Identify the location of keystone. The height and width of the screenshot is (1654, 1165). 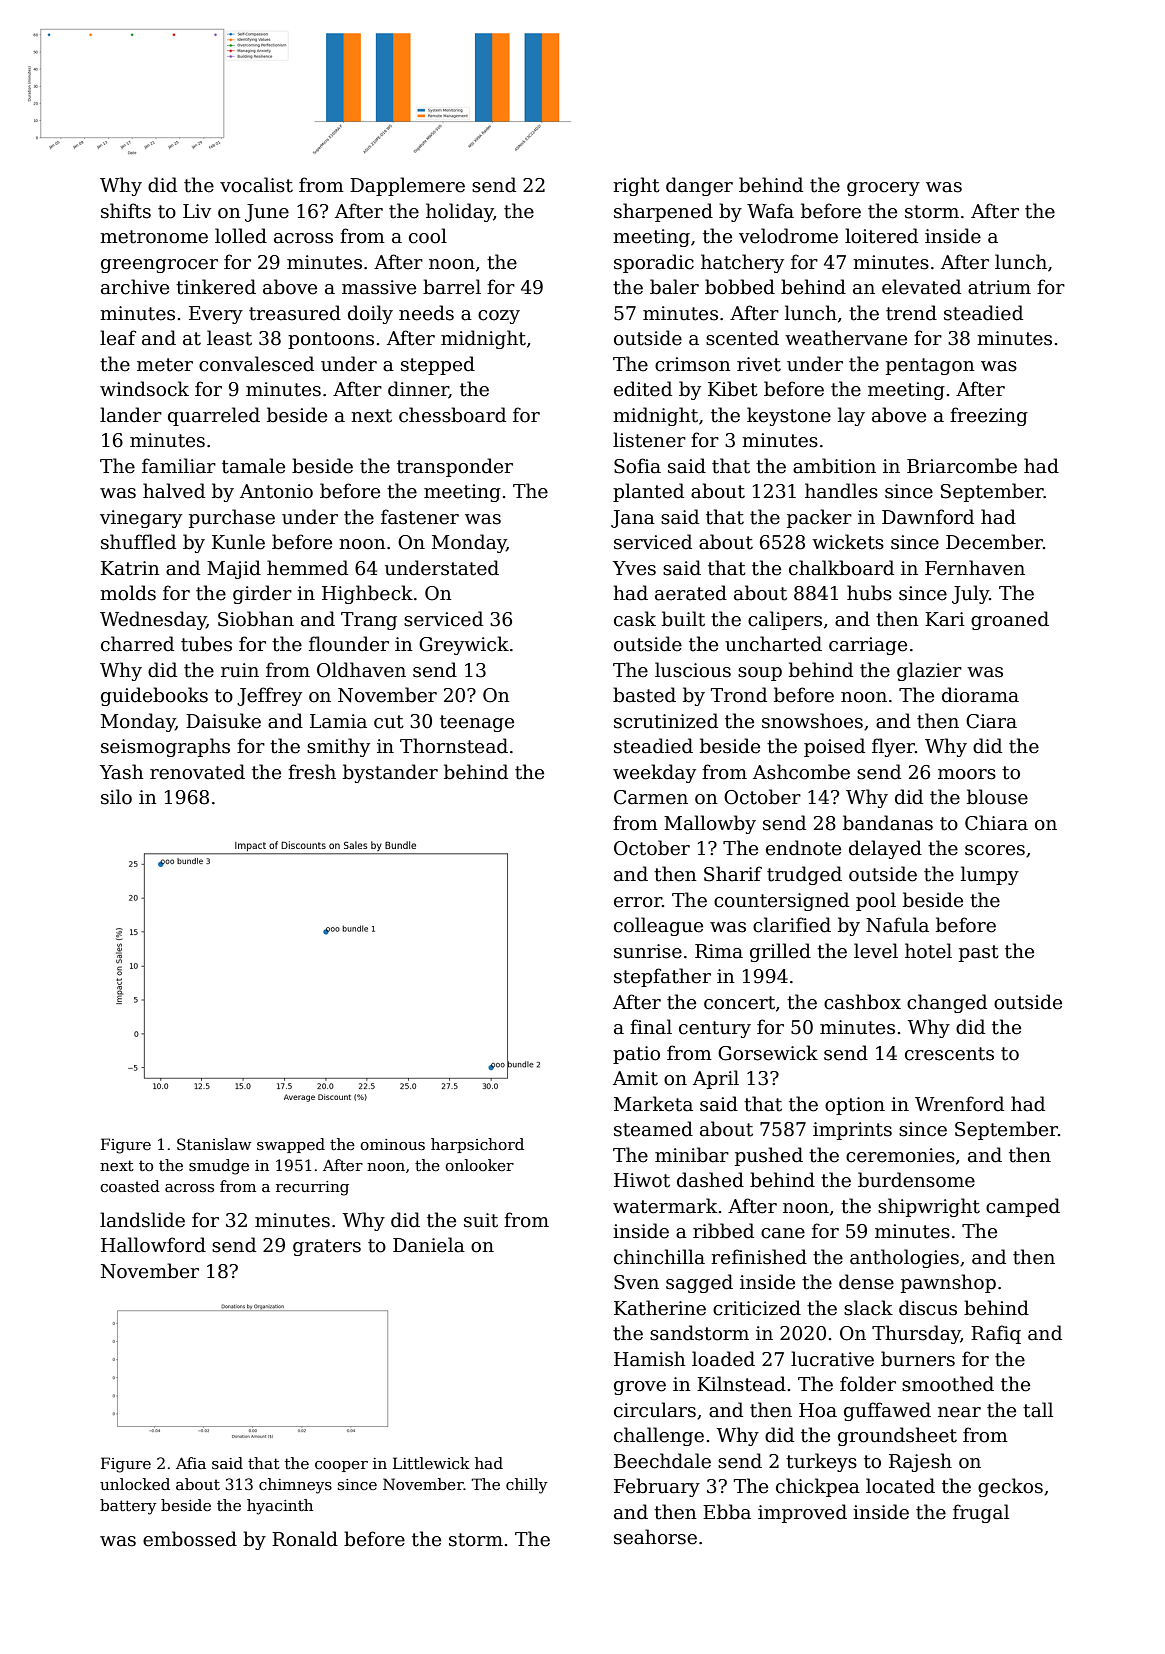
(789, 416).
